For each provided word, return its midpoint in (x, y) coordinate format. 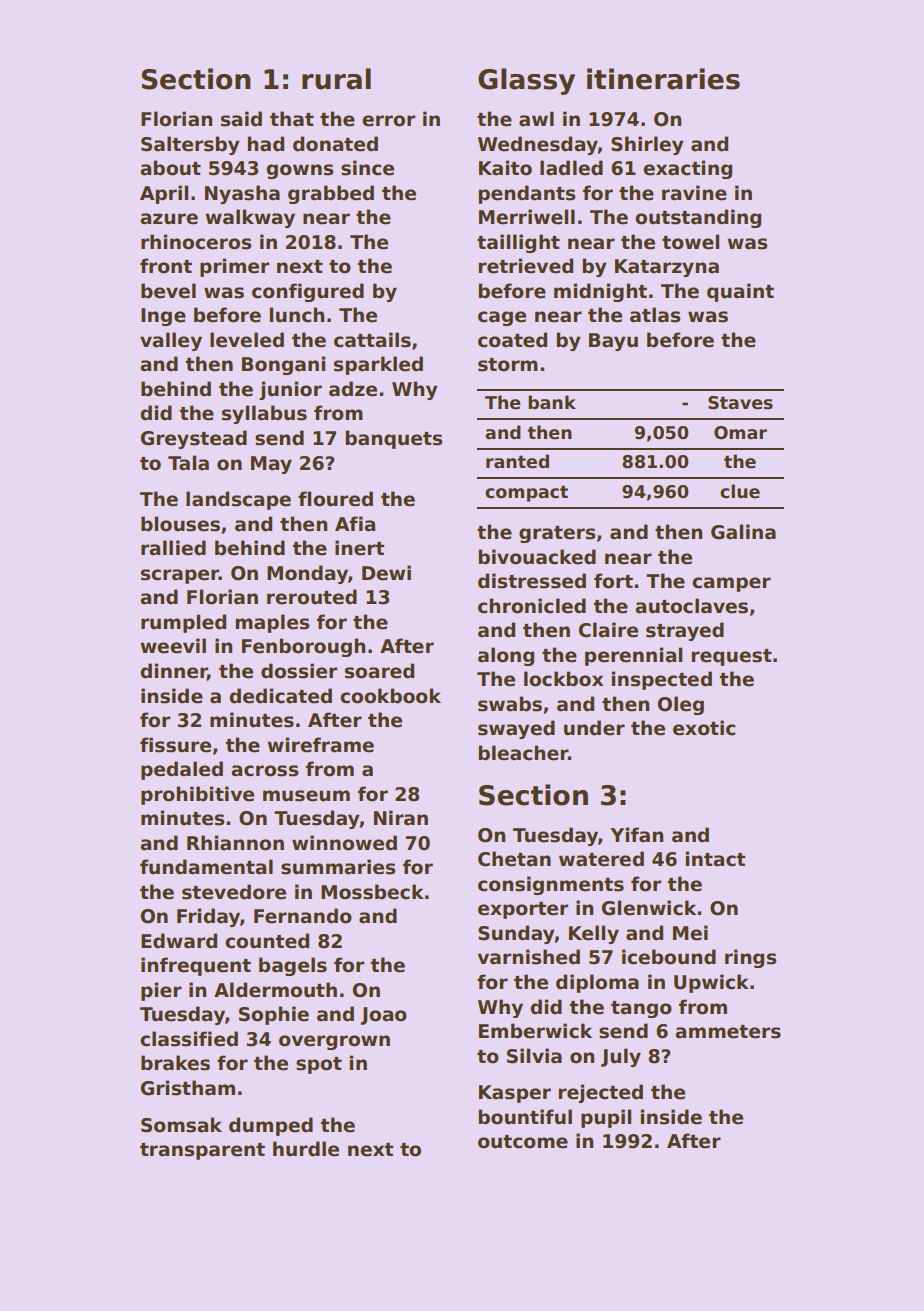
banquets (393, 439)
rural (336, 79)
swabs (510, 704)
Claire (608, 630)
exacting (687, 169)
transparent (202, 1151)
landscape (238, 500)
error (388, 121)
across (264, 771)
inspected (661, 680)
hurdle (306, 1149)
